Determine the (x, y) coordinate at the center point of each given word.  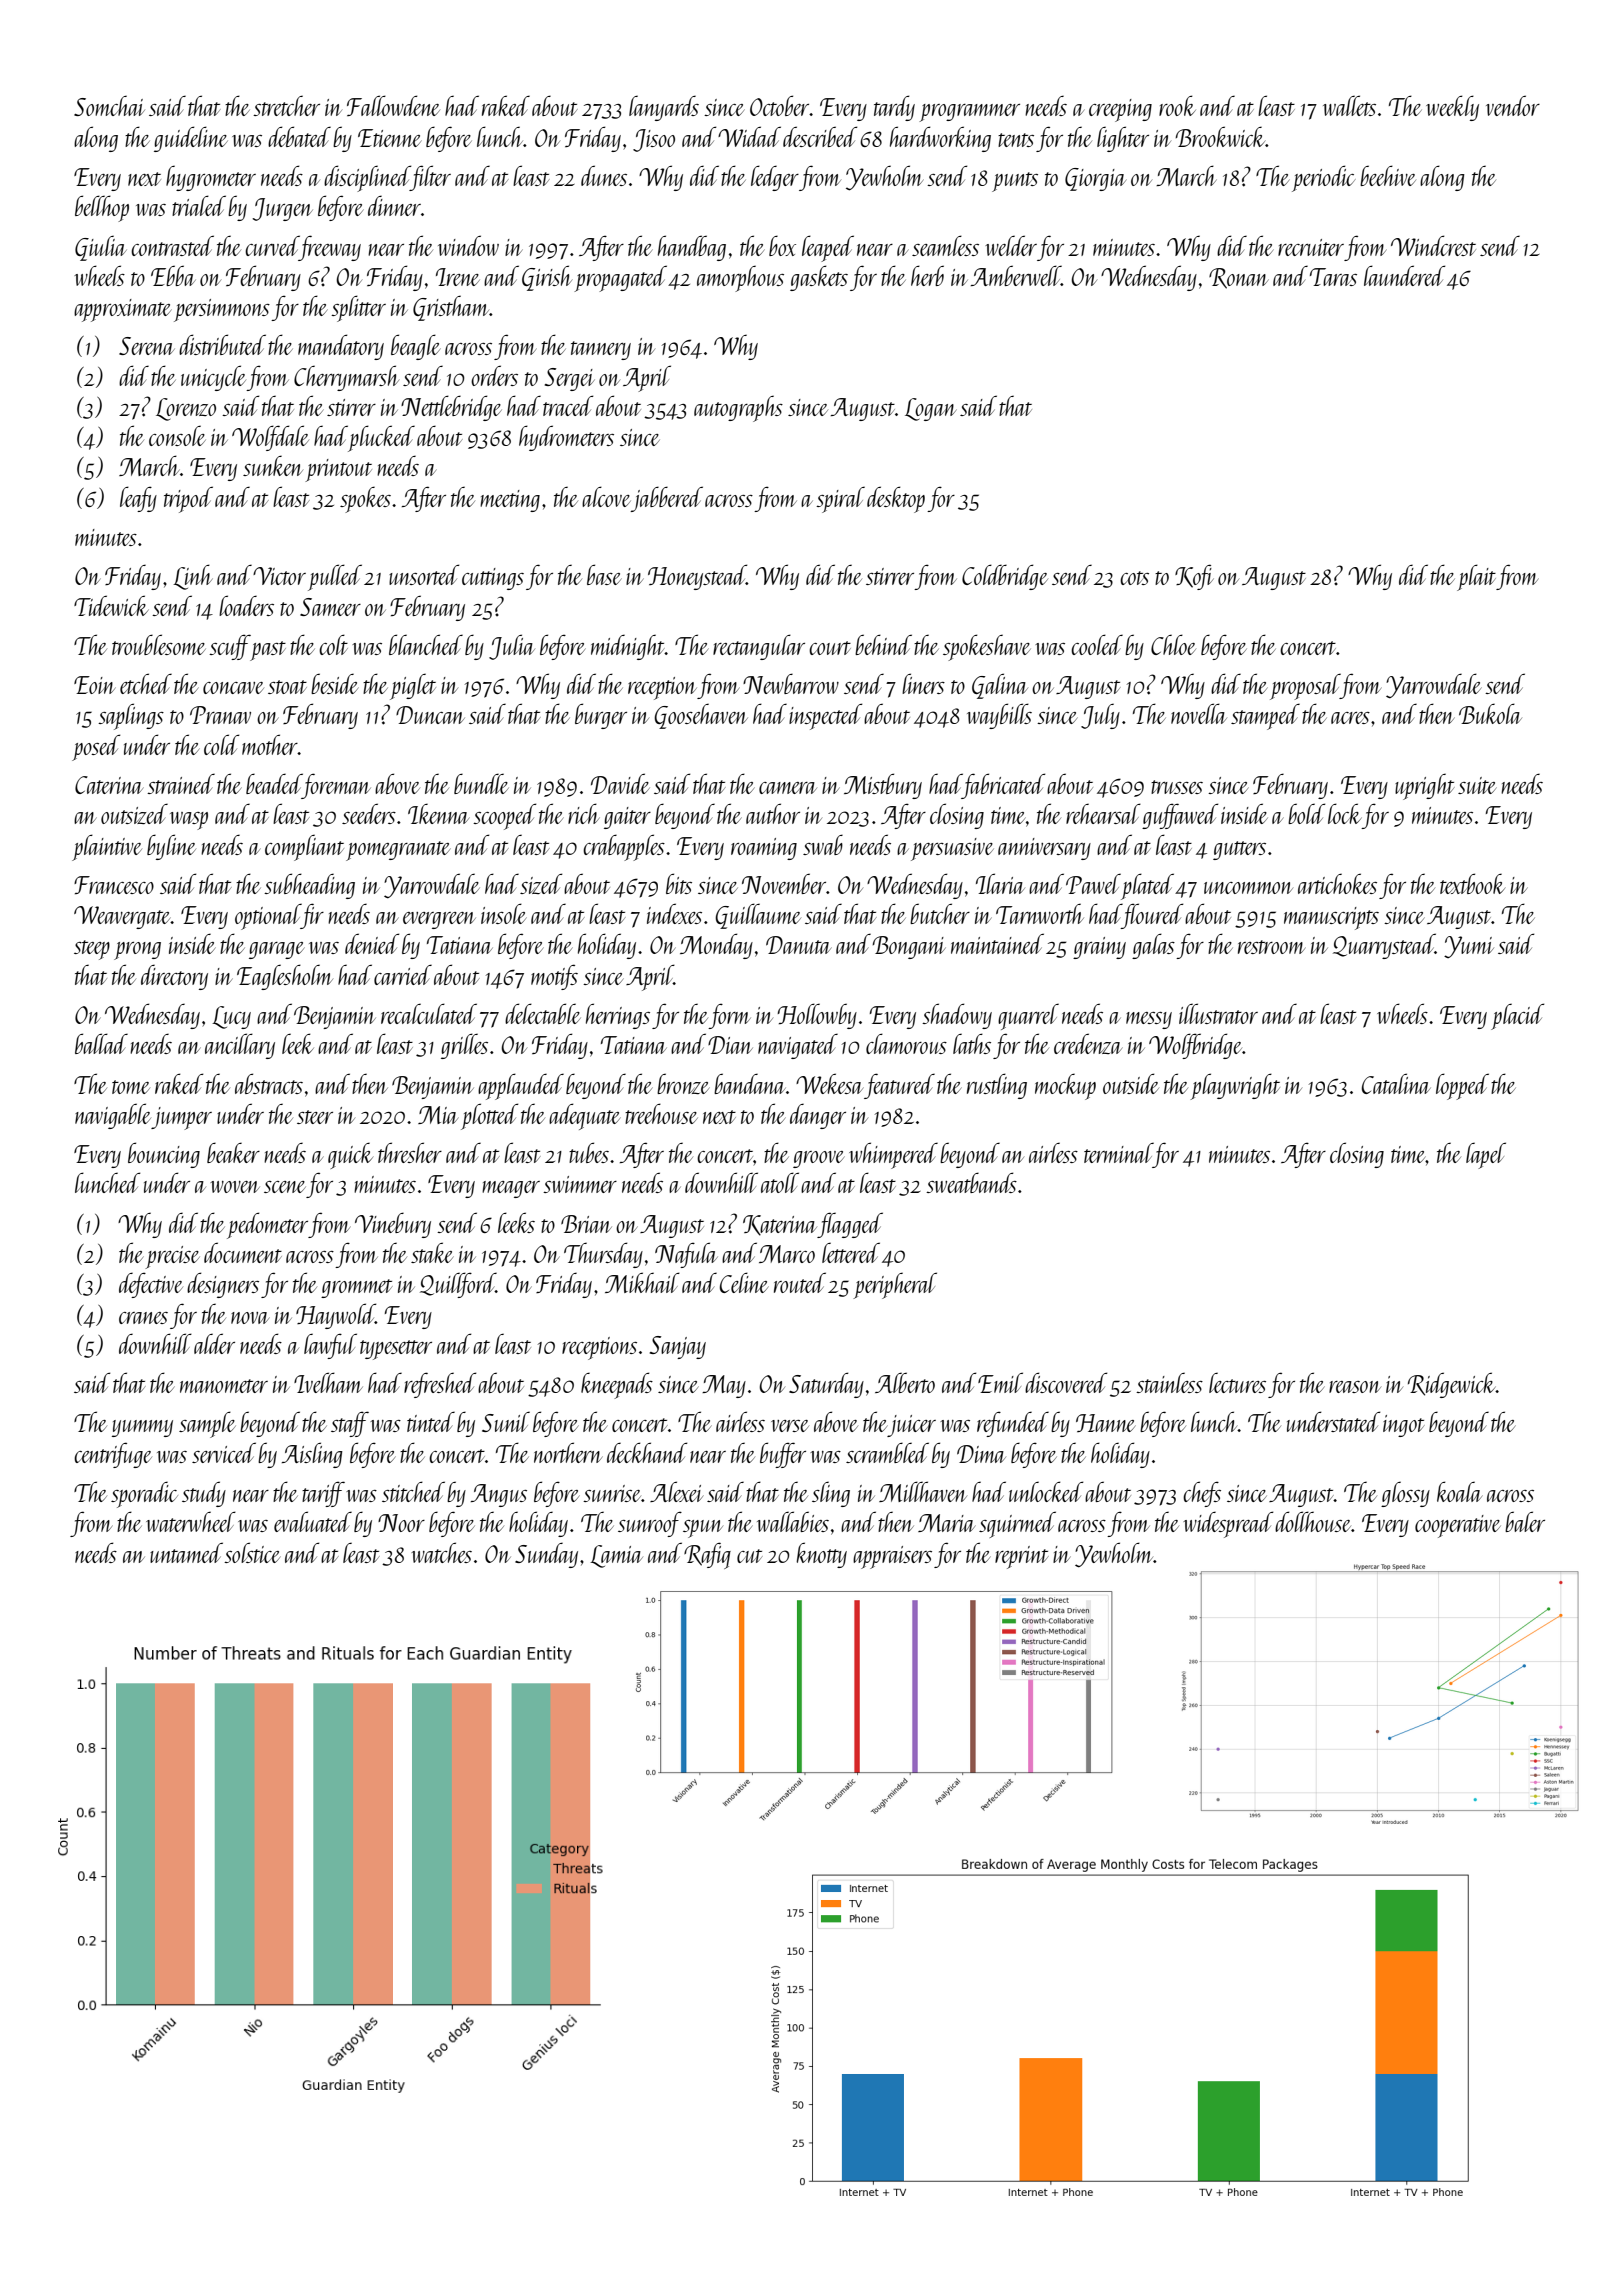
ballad (101, 1043)
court (830, 648)
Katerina (780, 1225)
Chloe (1173, 644)
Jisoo (654, 140)
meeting (510, 501)
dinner (394, 205)
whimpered (893, 1155)
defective (151, 1285)
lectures (1237, 1383)
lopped (1462, 1086)
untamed (186, 1552)
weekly (1452, 108)
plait (1476, 577)
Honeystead (697, 577)
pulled (335, 577)
